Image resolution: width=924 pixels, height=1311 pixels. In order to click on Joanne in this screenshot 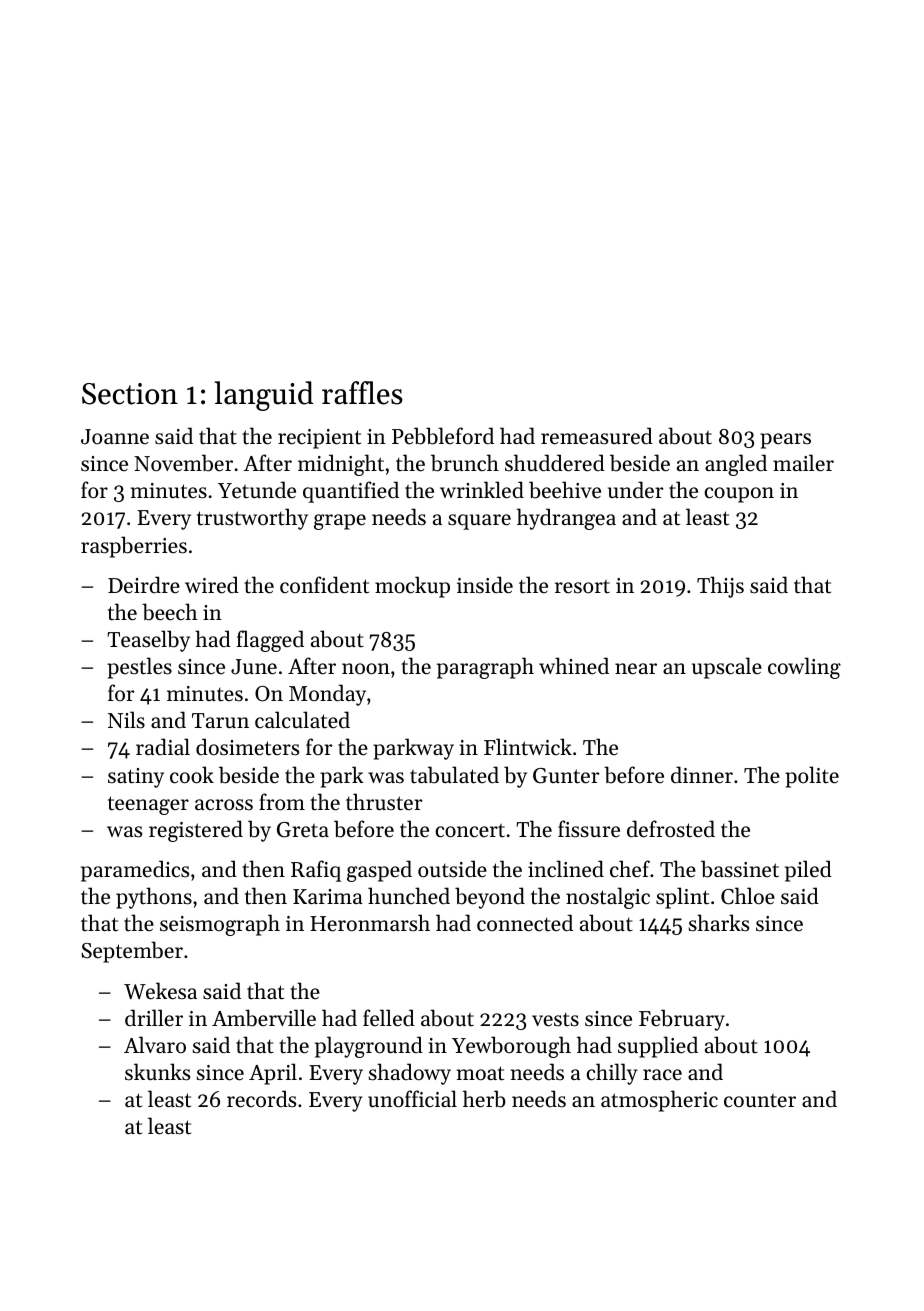, I will do `click(115, 437)`.
